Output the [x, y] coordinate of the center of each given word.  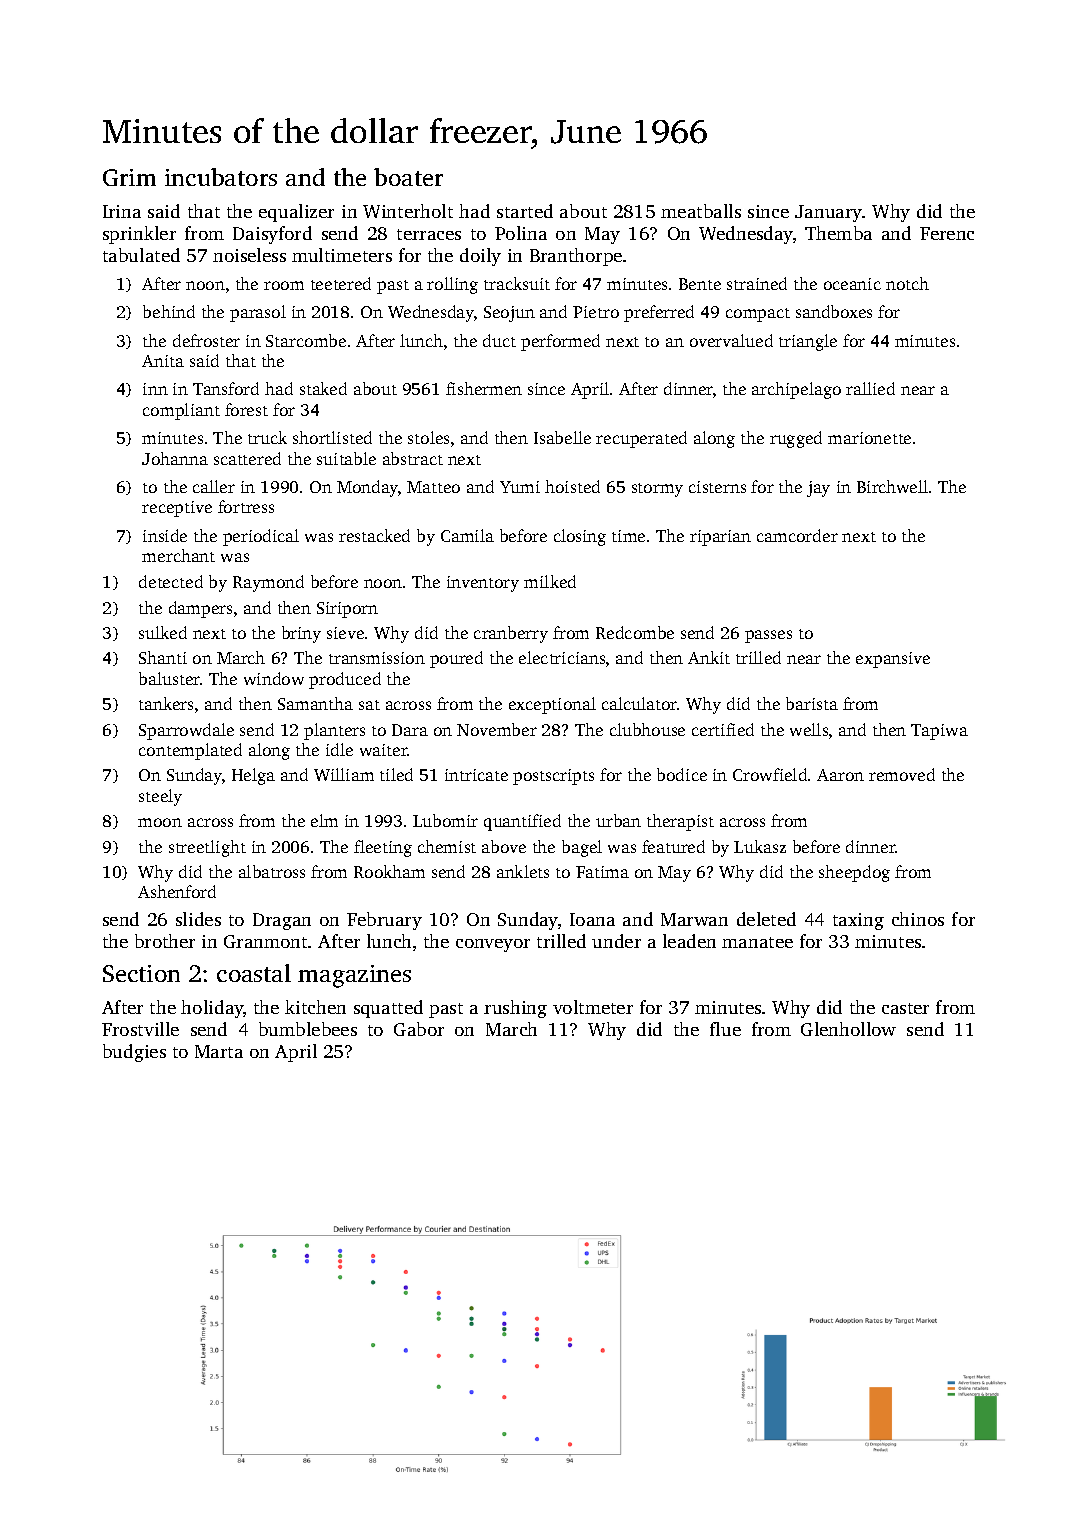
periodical [261, 537]
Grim [129, 177]
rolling [452, 285]
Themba [838, 233]
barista [812, 703]
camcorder [797, 535]
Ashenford [177, 891]
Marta [219, 1051]
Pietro [596, 312]
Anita [163, 361]
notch [907, 283]
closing [580, 537]
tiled [396, 774]
